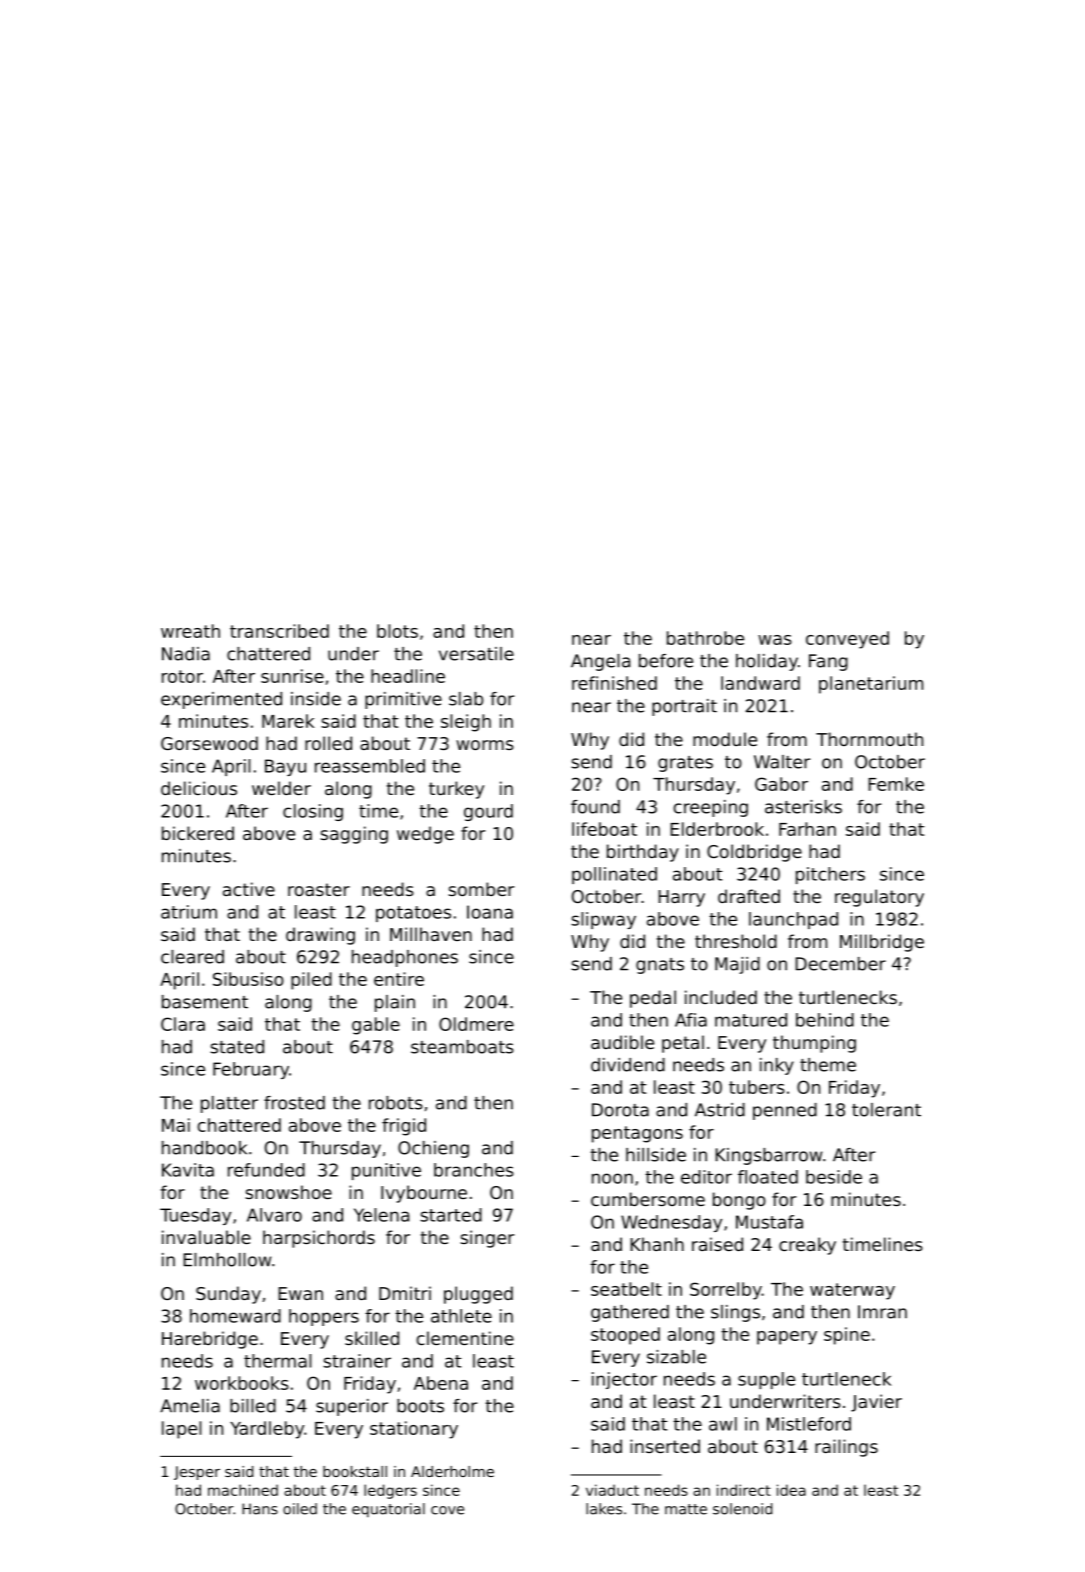  What do you see at coordinates (414, 1430) in the screenshot?
I see `stationary` at bounding box center [414, 1430].
